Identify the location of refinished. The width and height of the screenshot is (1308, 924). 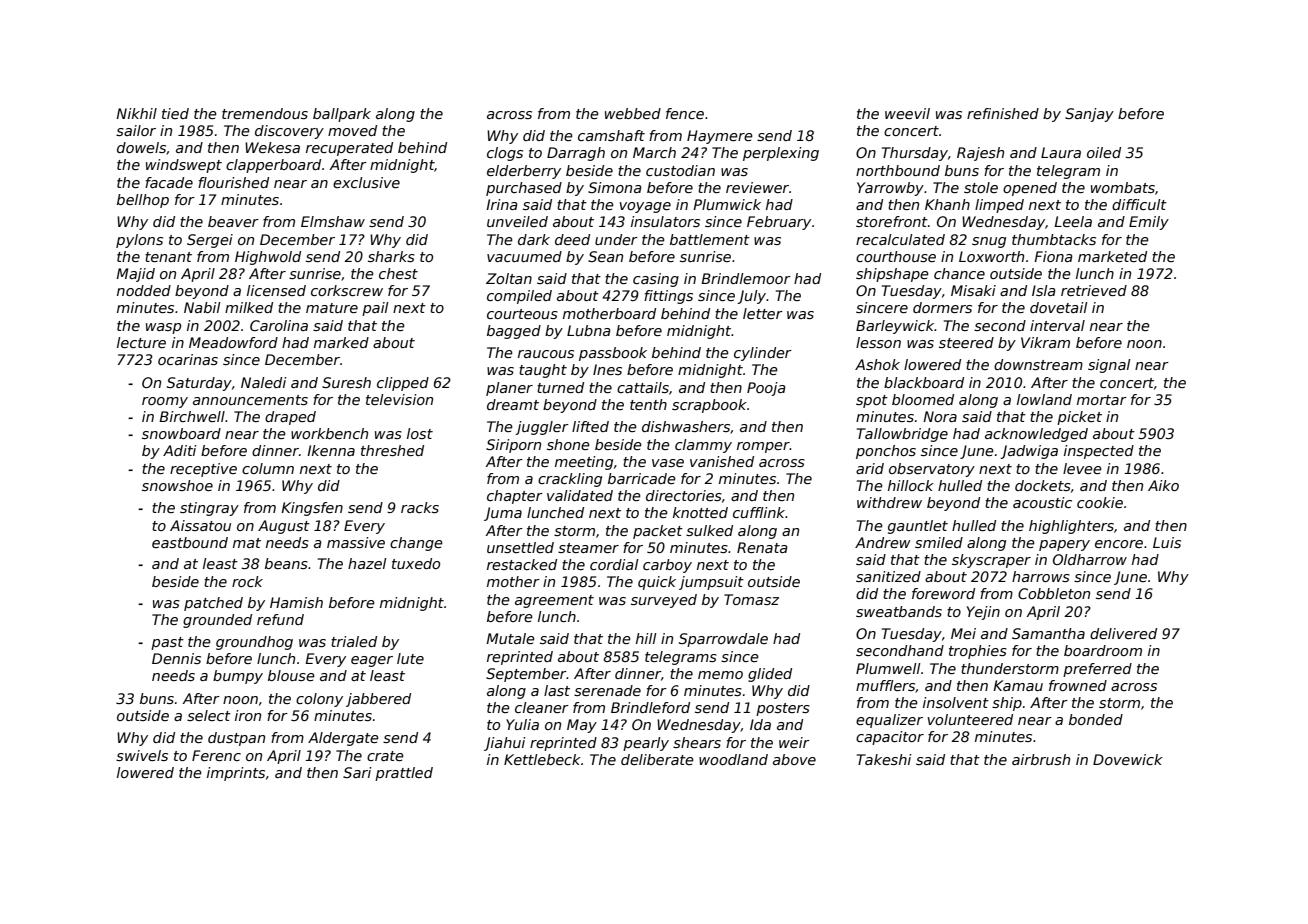
(1003, 113).
